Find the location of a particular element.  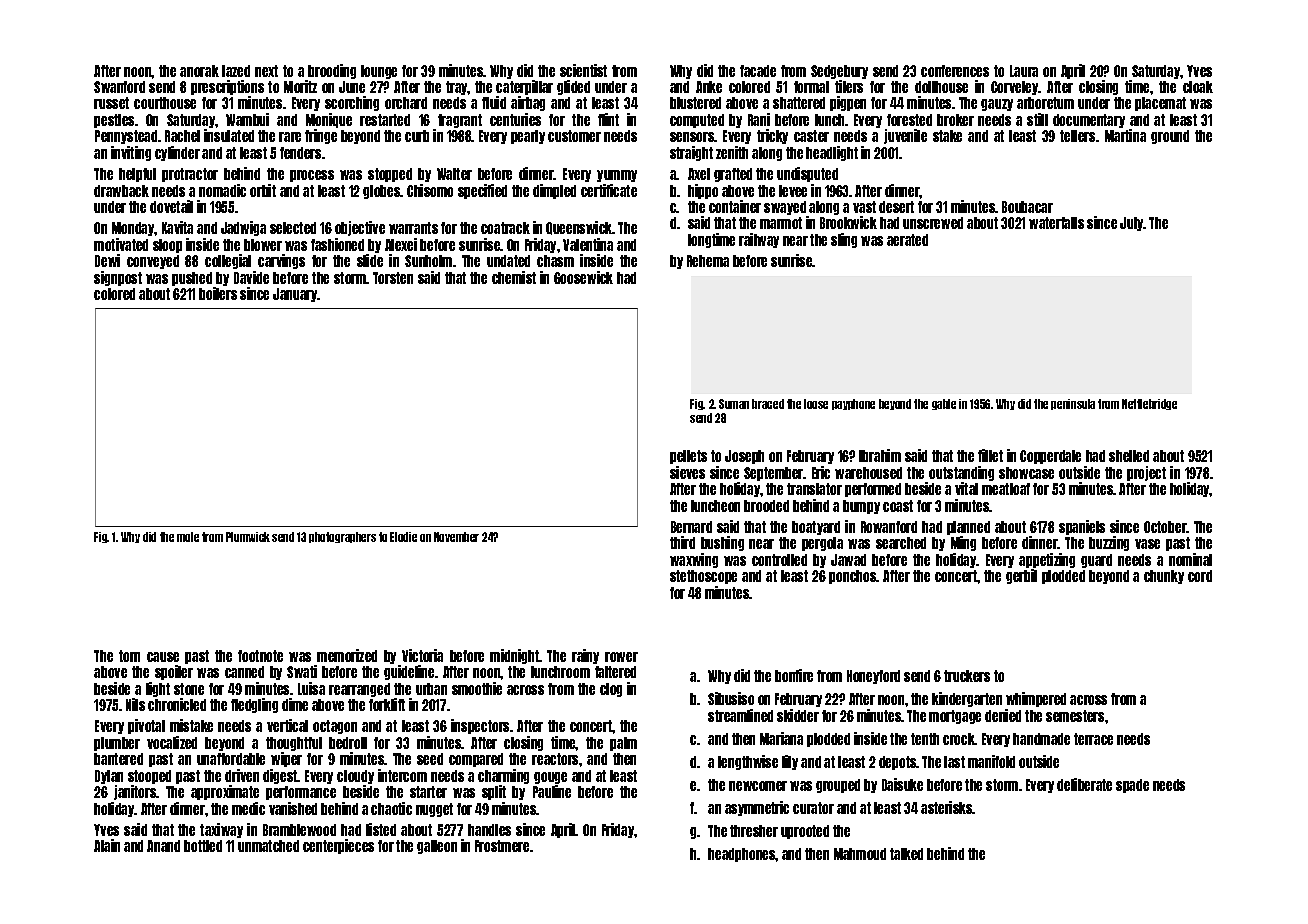

Axel is located at coordinates (699, 174).
